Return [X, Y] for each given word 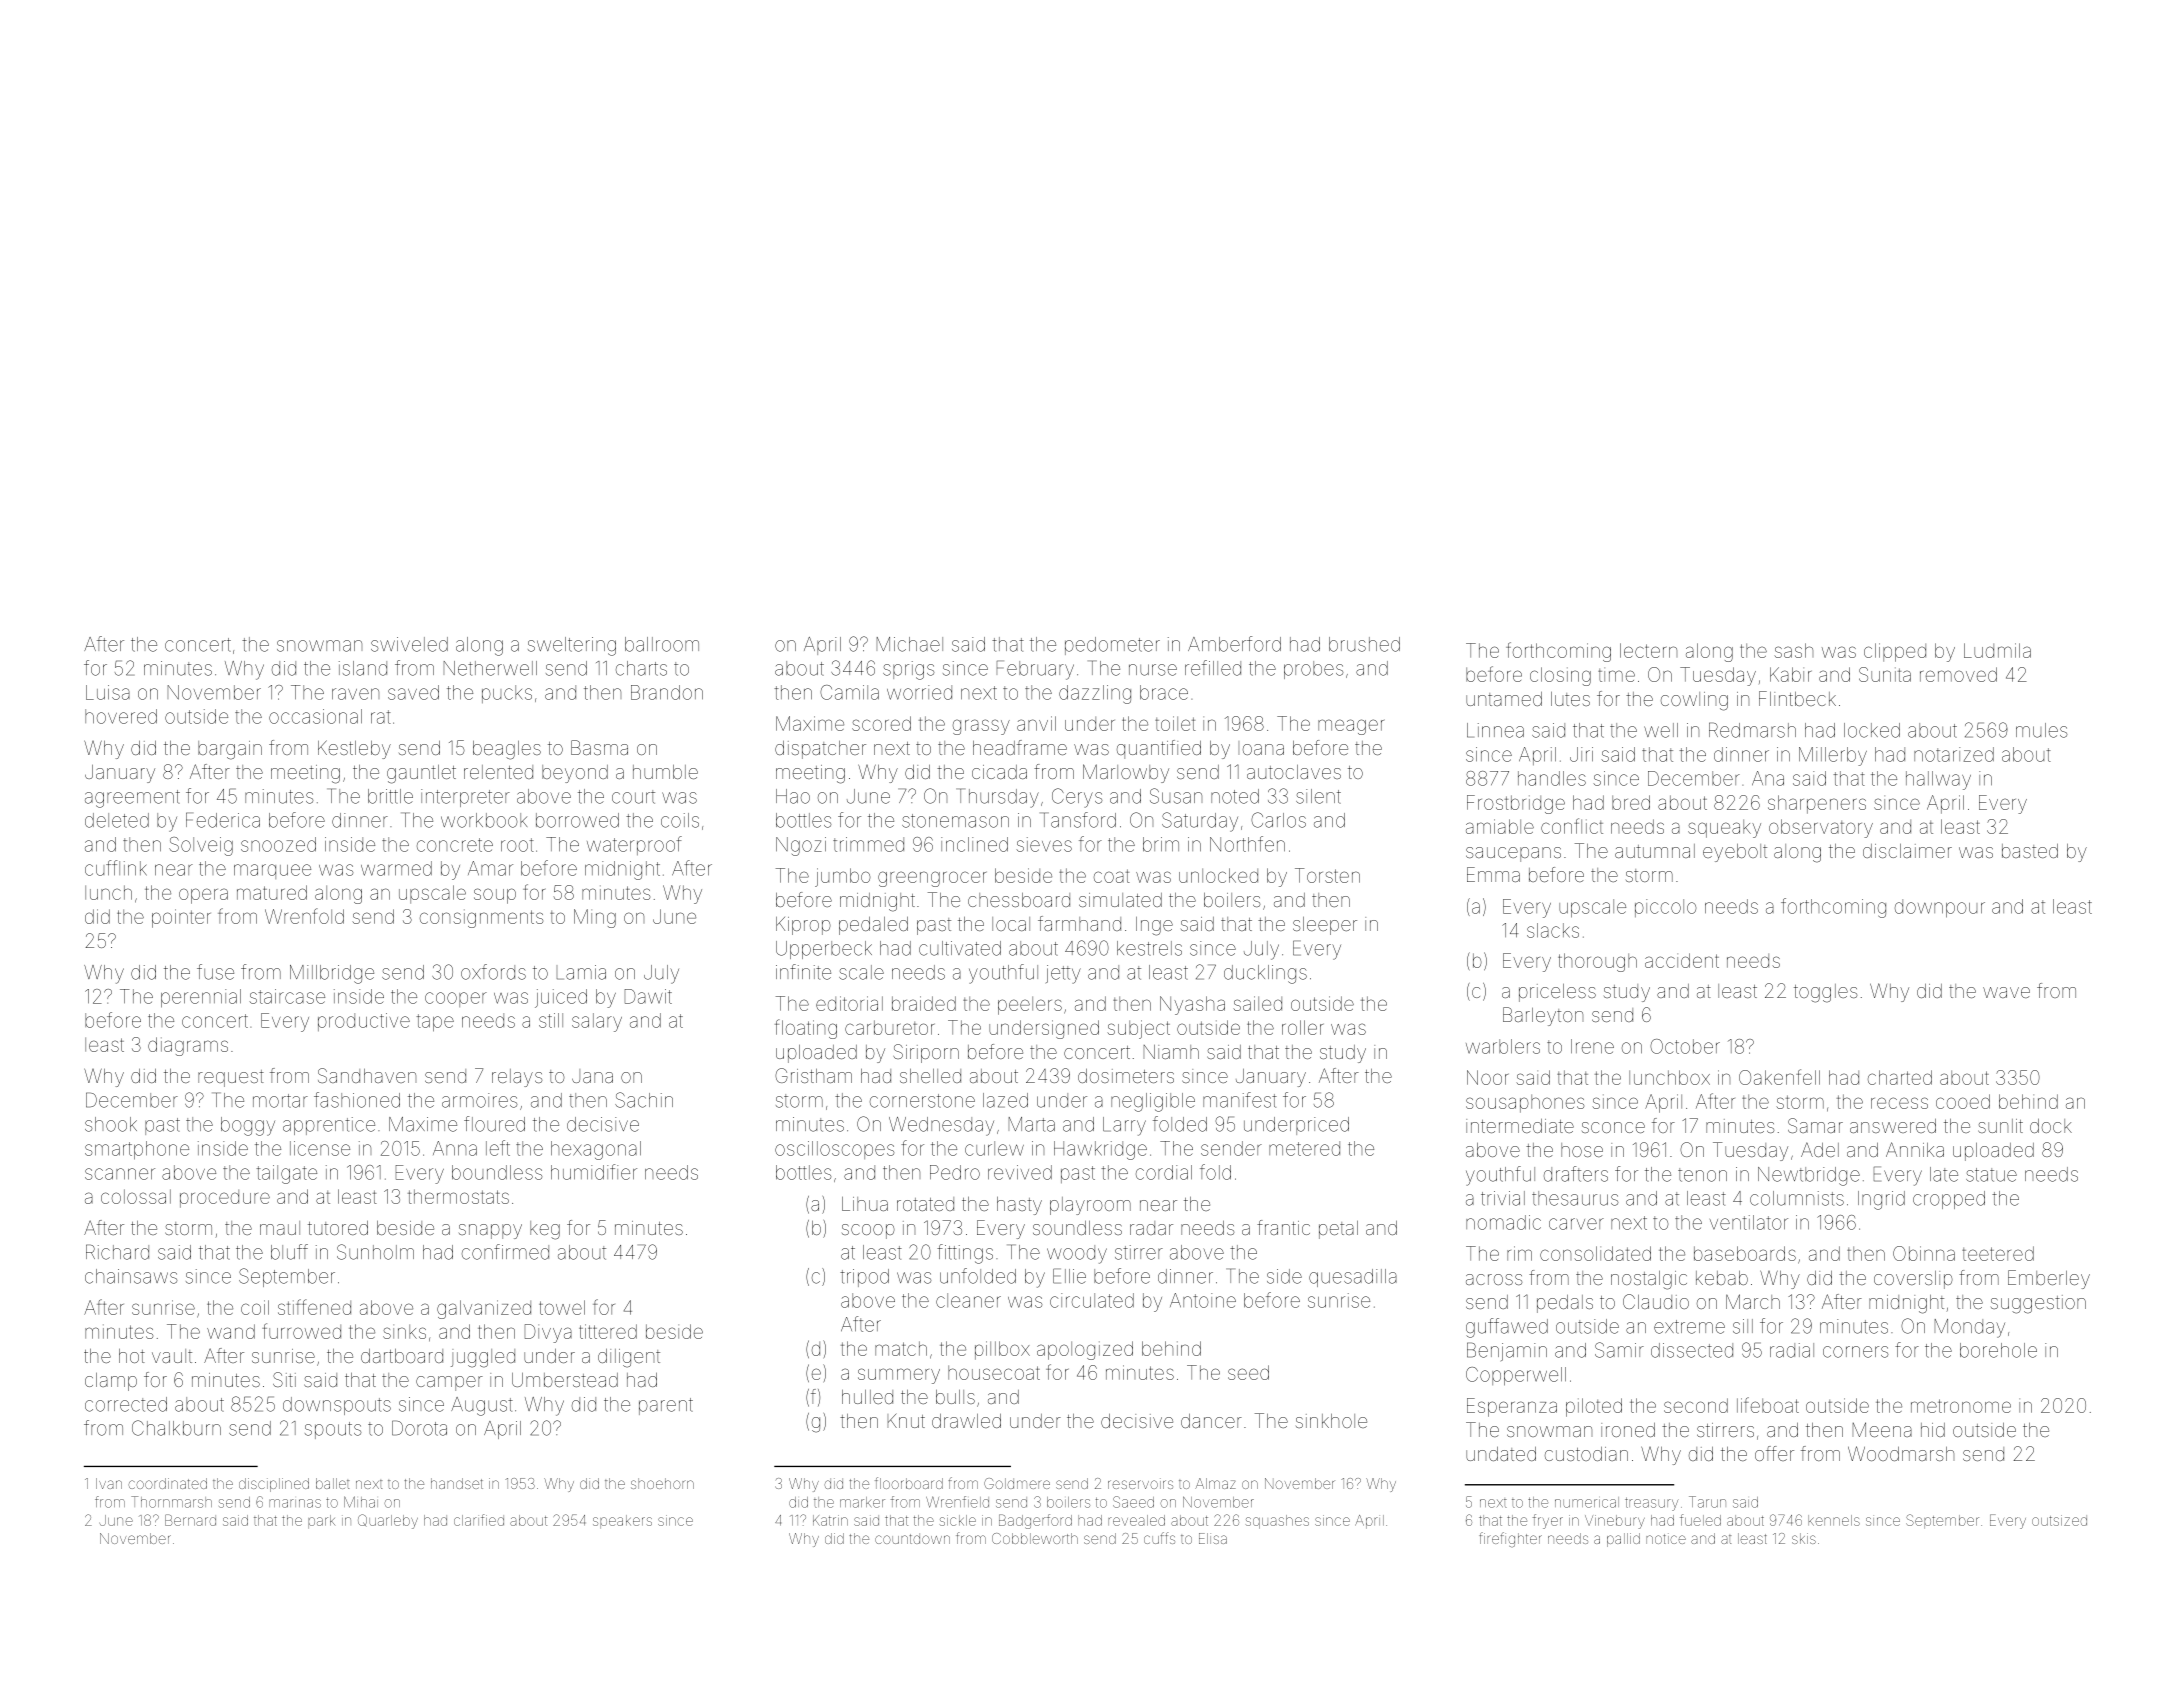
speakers [622, 1521]
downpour [1940, 908]
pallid [1623, 1540]
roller [1302, 1027]
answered [1893, 1126]
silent [1318, 796]
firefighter [1510, 1539]
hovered [121, 716]
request [231, 1078]
